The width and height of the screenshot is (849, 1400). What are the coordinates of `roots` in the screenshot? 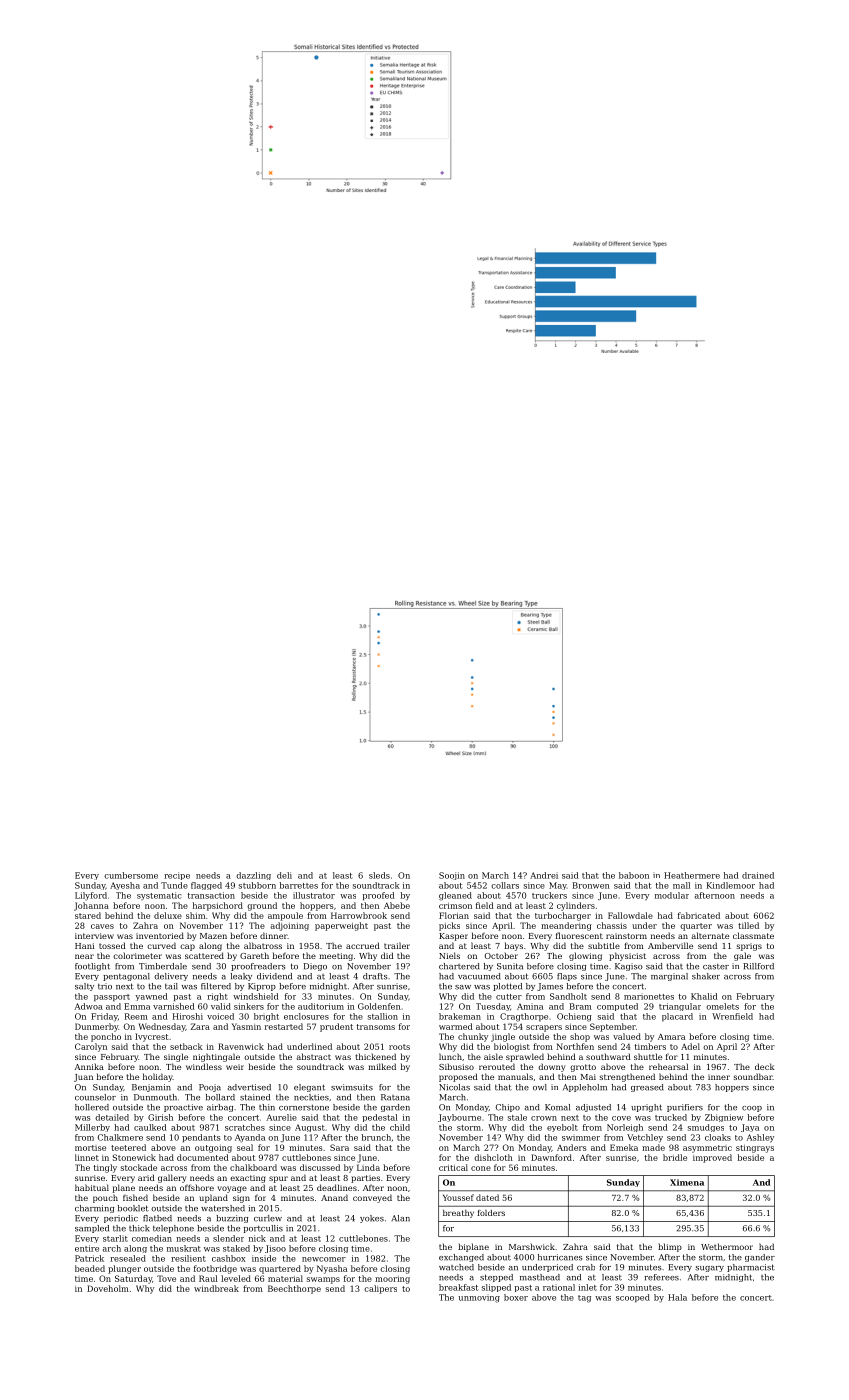 It's located at (399, 1047).
